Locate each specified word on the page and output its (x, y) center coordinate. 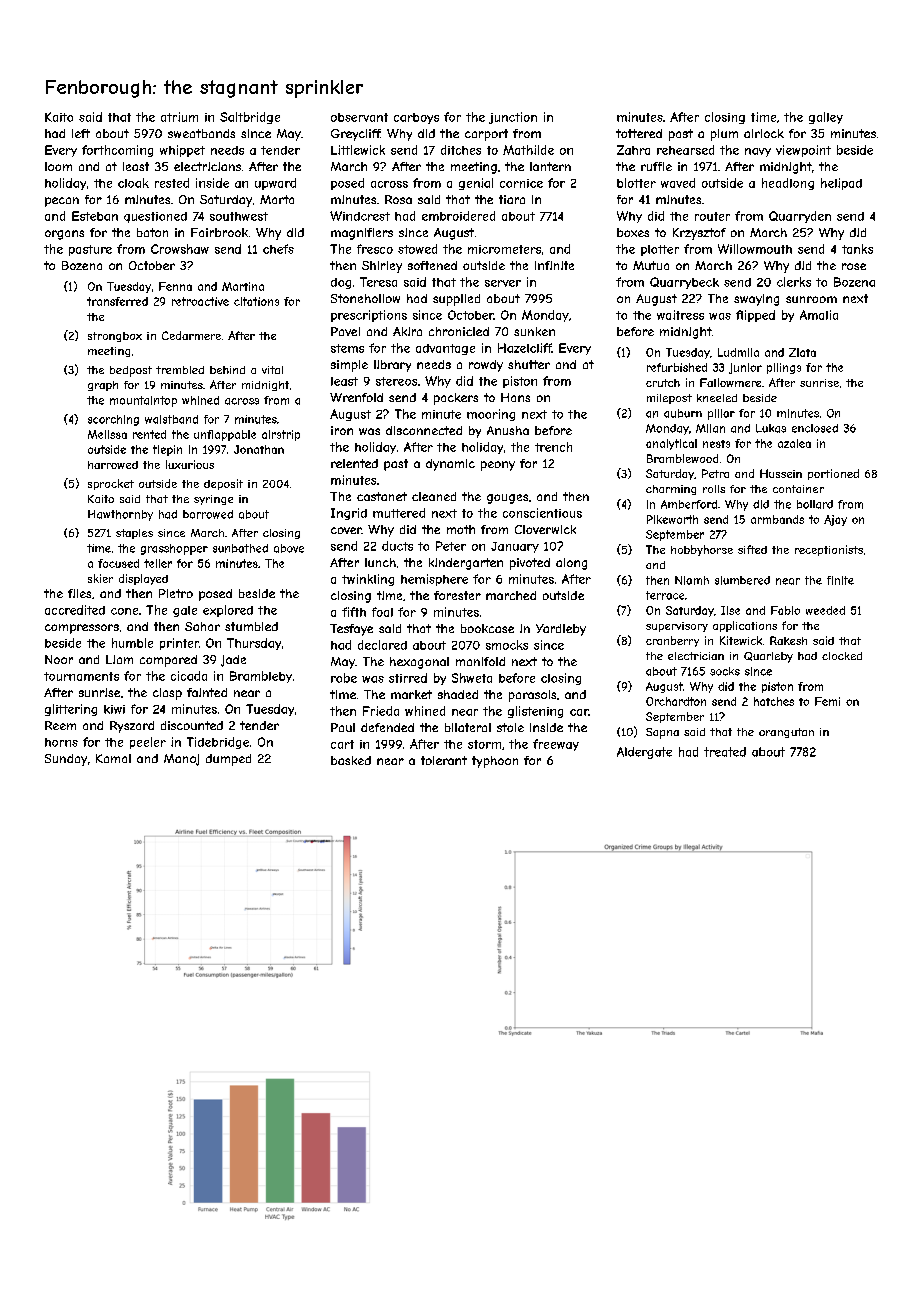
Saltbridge (250, 118)
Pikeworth (672, 519)
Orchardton (676, 701)
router (712, 216)
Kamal (113, 758)
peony (498, 466)
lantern (550, 166)
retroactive (200, 301)
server (503, 283)
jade (233, 661)
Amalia (819, 315)
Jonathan (259, 449)
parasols (532, 696)
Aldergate (644, 753)
